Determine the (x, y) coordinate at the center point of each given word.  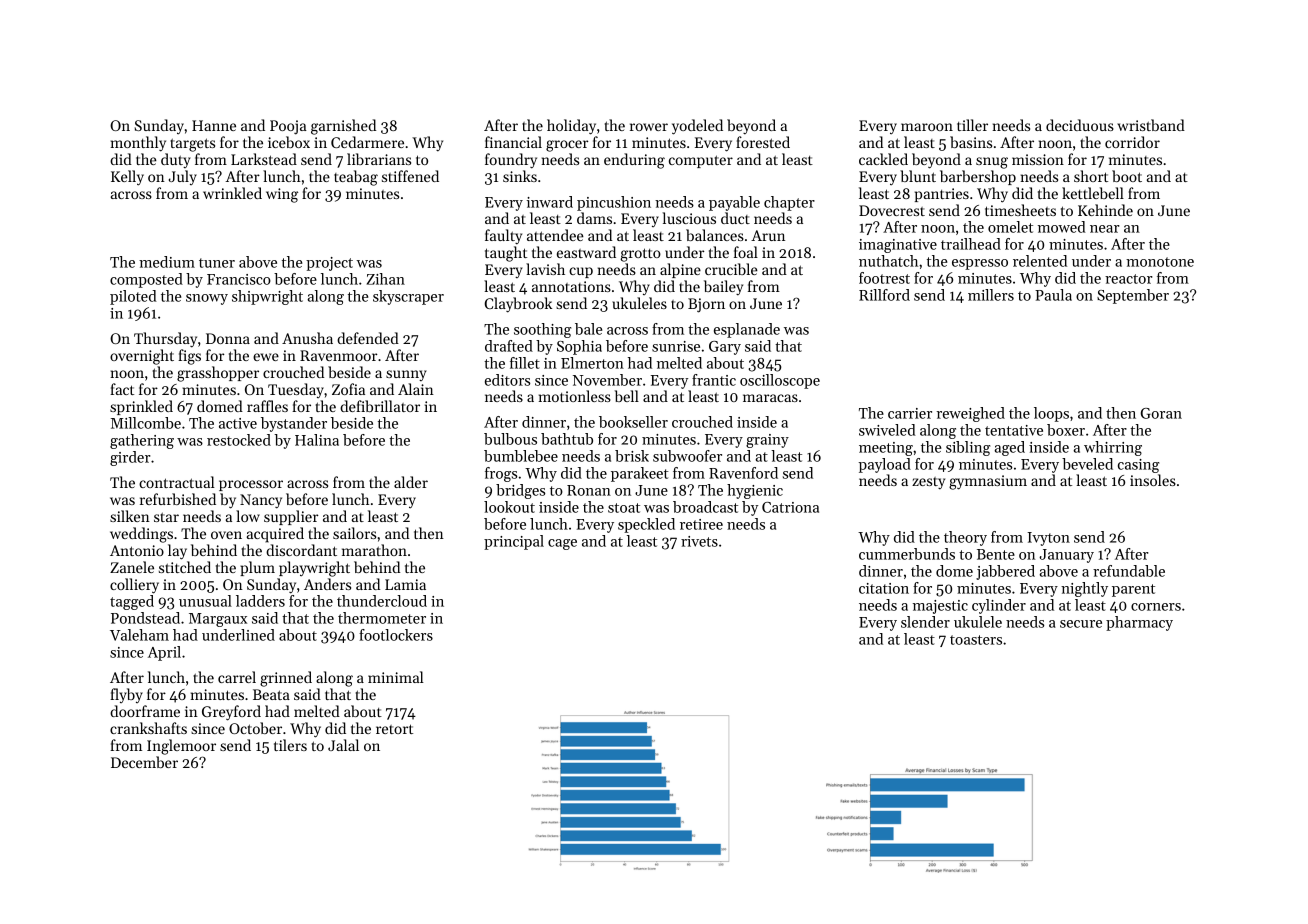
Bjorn (706, 305)
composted (146, 280)
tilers (290, 745)
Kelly (127, 178)
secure (1081, 624)
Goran (1161, 413)
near (1104, 229)
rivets (699, 541)
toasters (976, 640)
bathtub (567, 439)
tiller (972, 125)
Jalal (343, 745)
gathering (142, 441)
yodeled (697, 127)
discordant (301, 550)
